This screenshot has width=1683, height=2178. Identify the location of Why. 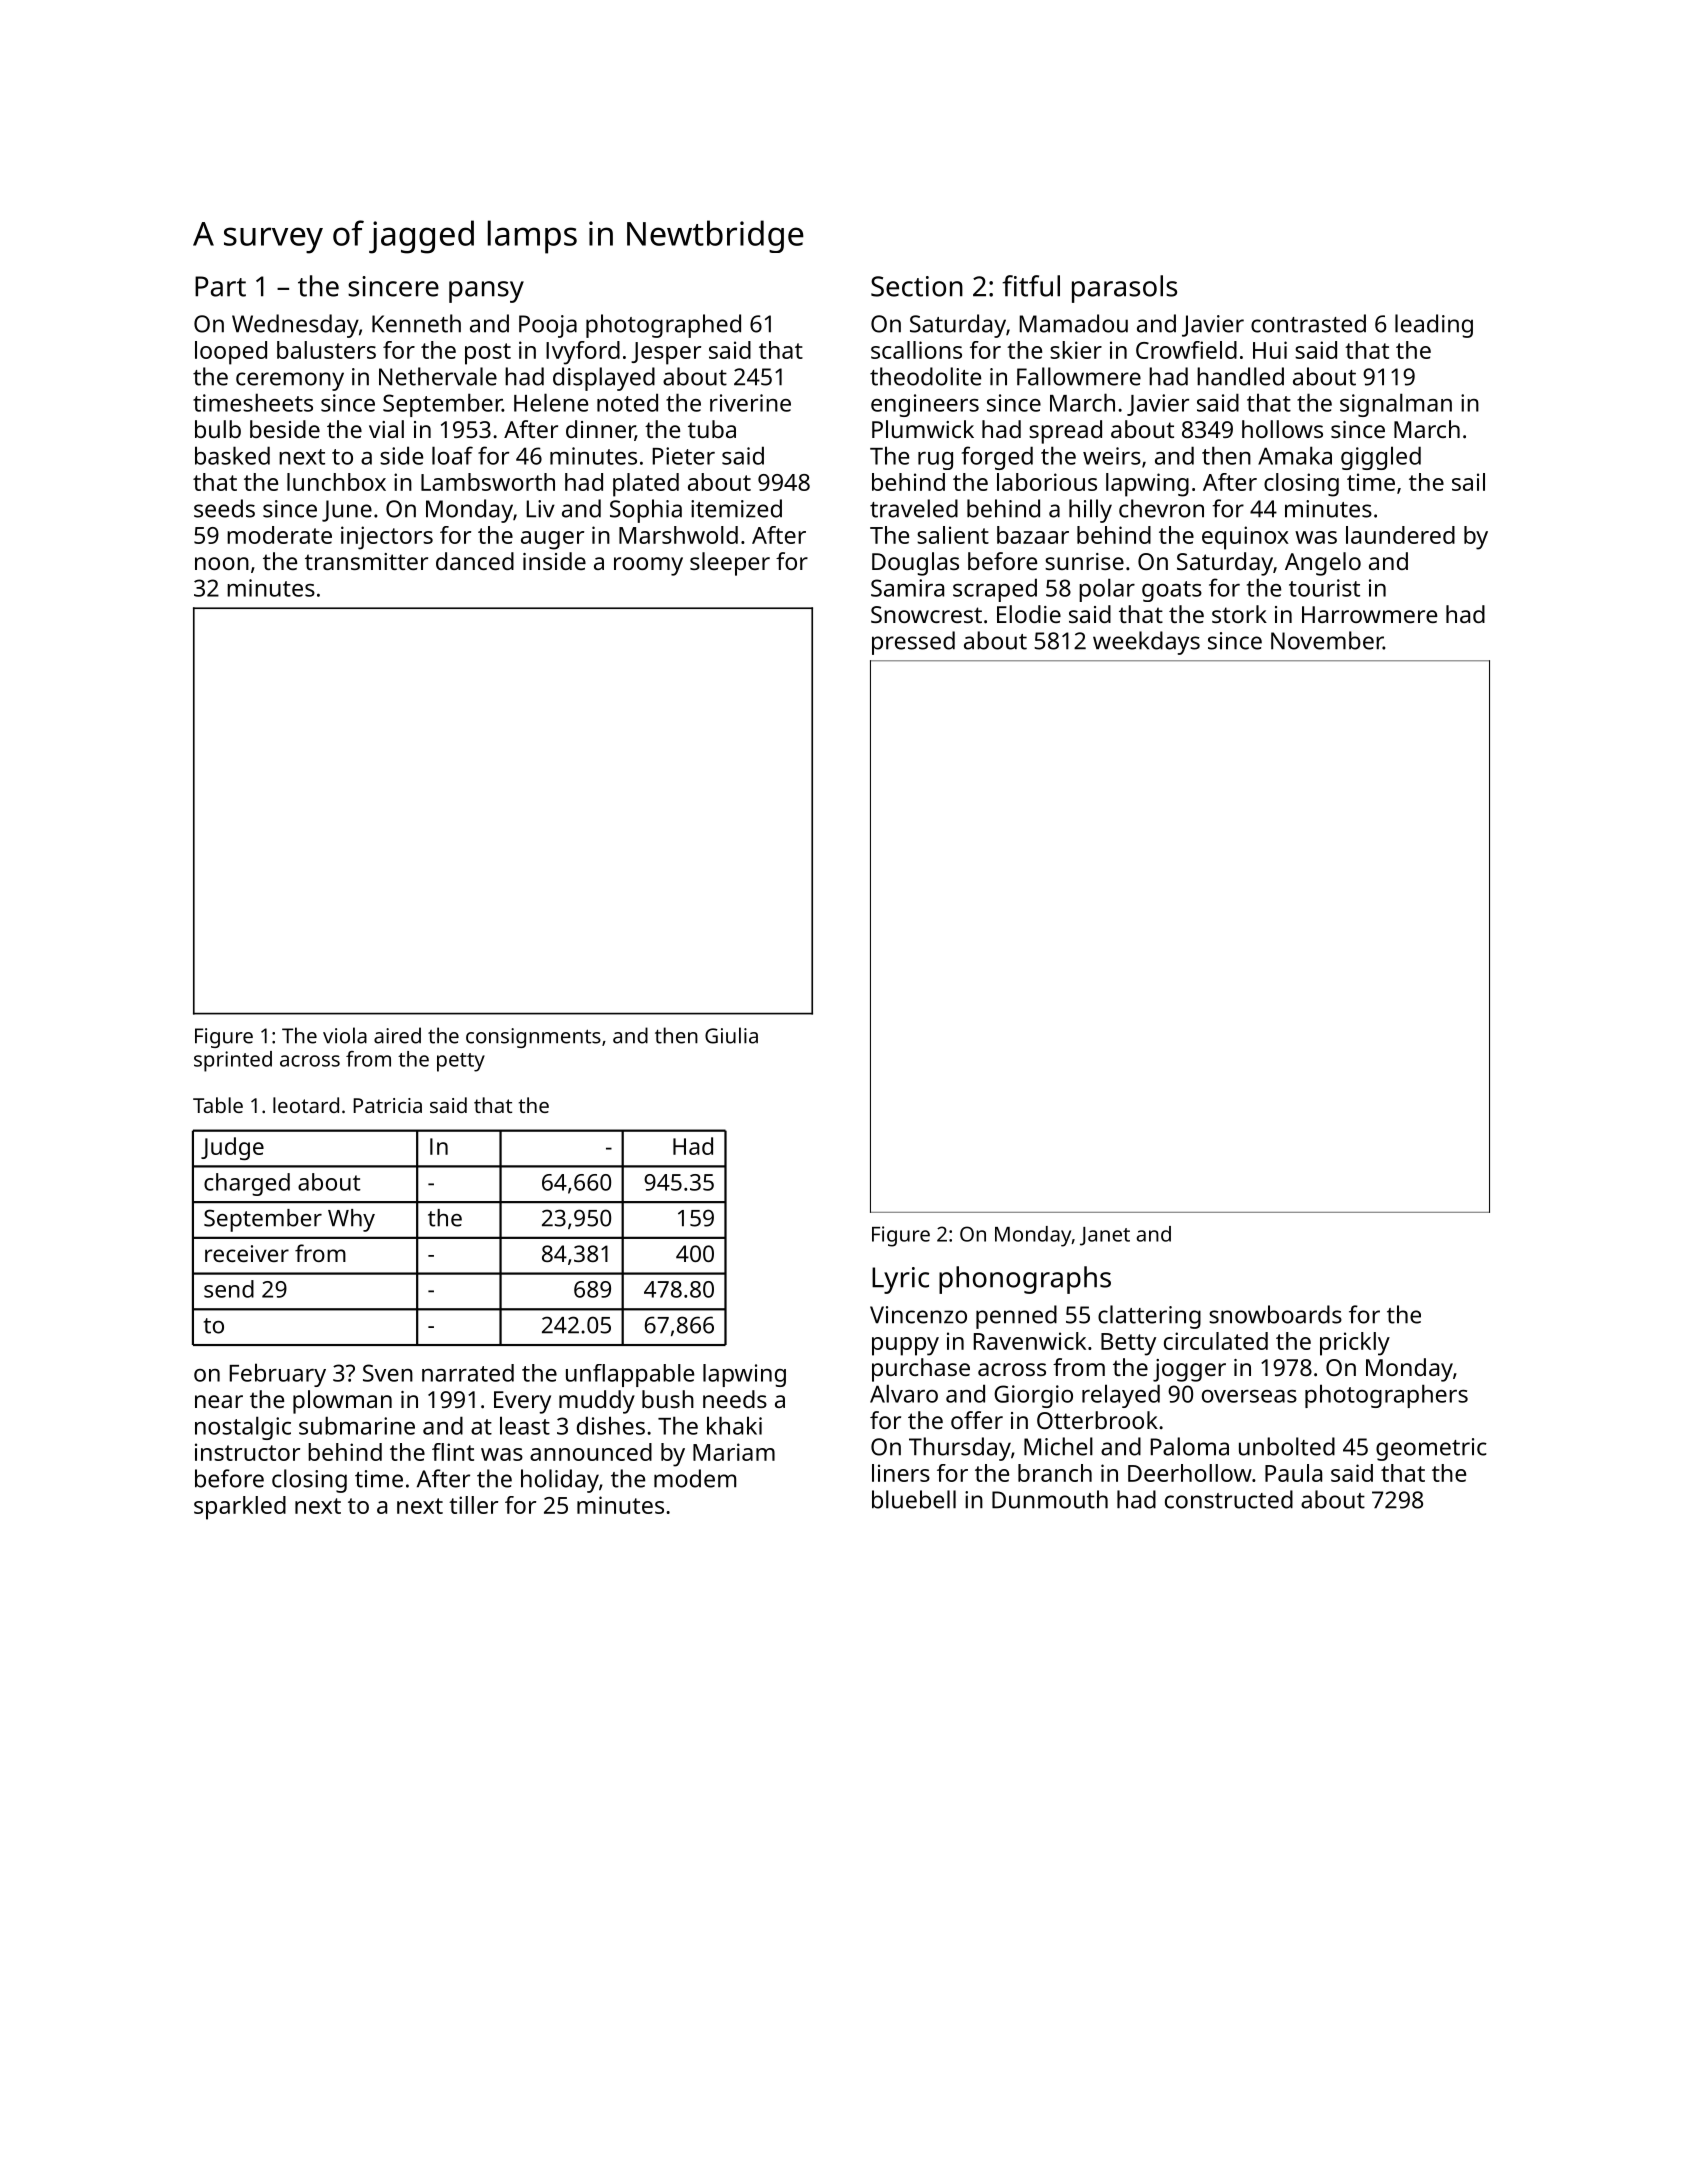
(351, 1220).
